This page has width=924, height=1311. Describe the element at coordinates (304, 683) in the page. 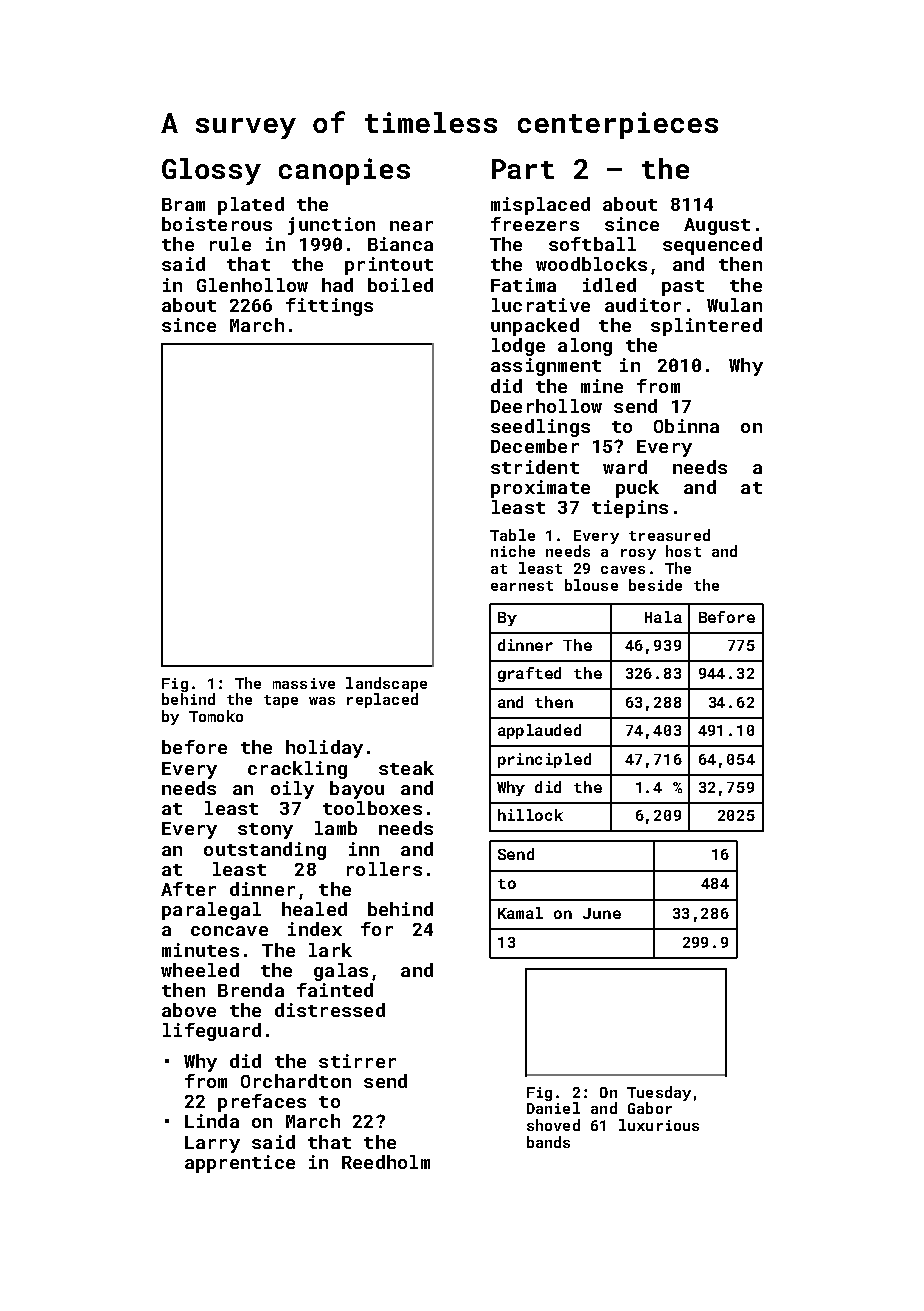

I see `massive` at that location.
